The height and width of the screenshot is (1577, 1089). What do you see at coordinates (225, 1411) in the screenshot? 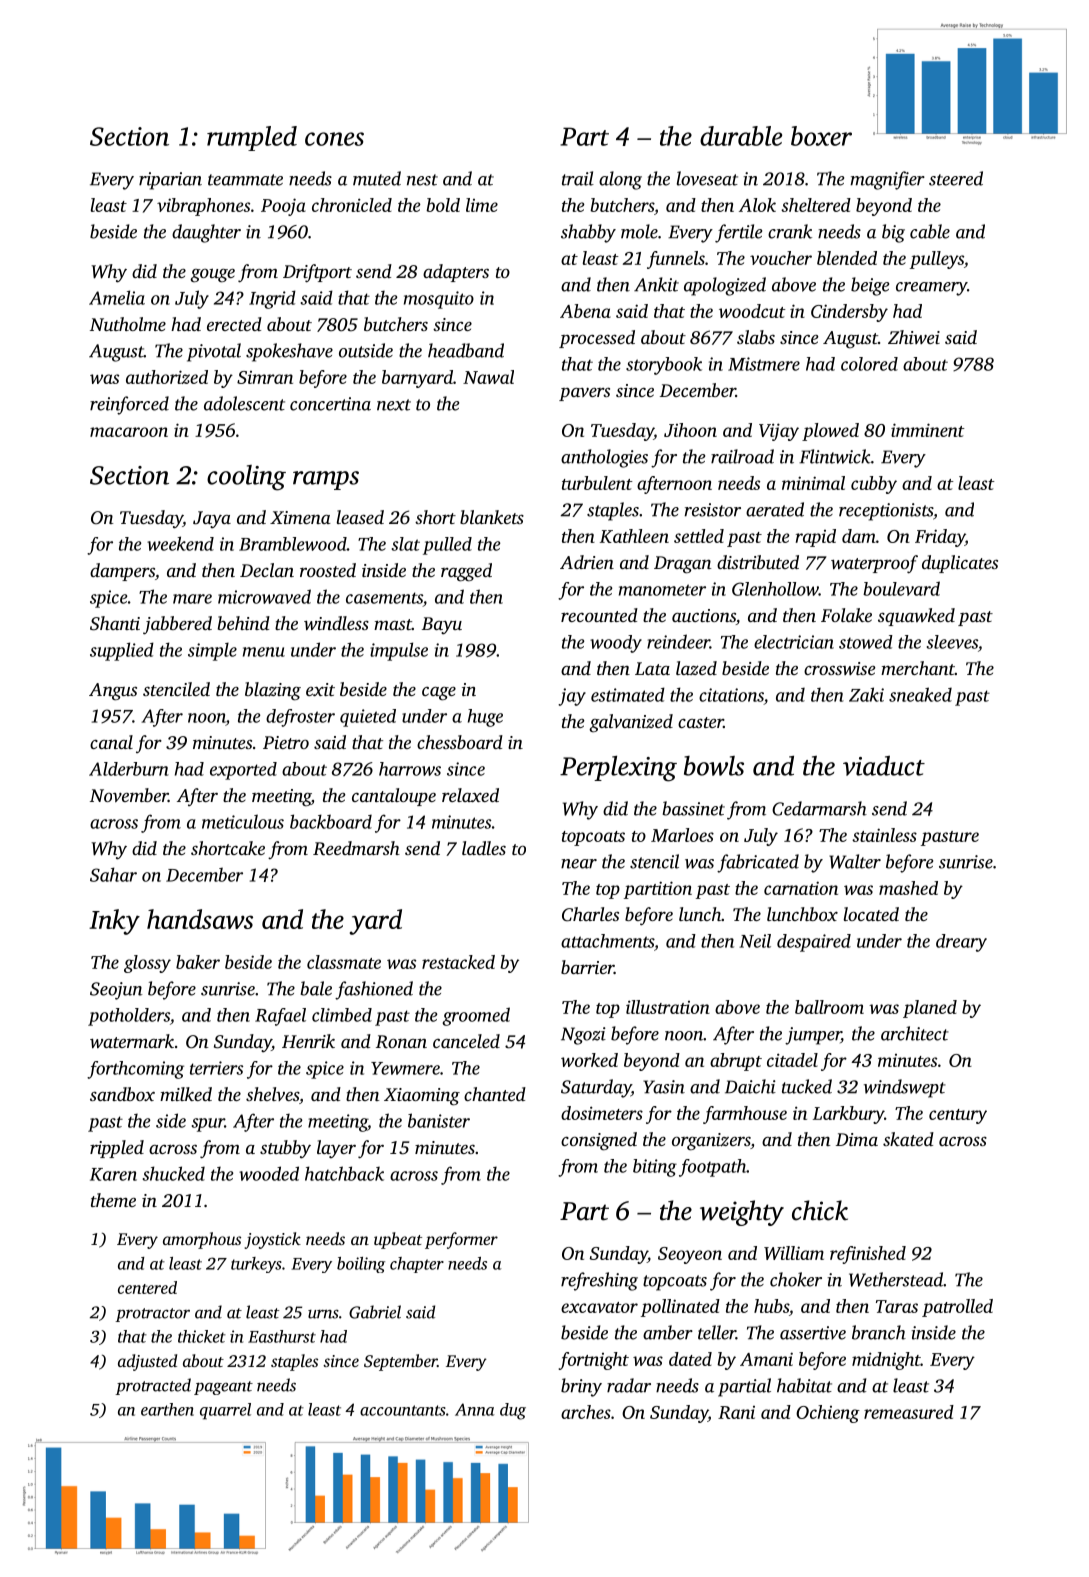
I see `quarrel` at bounding box center [225, 1411].
